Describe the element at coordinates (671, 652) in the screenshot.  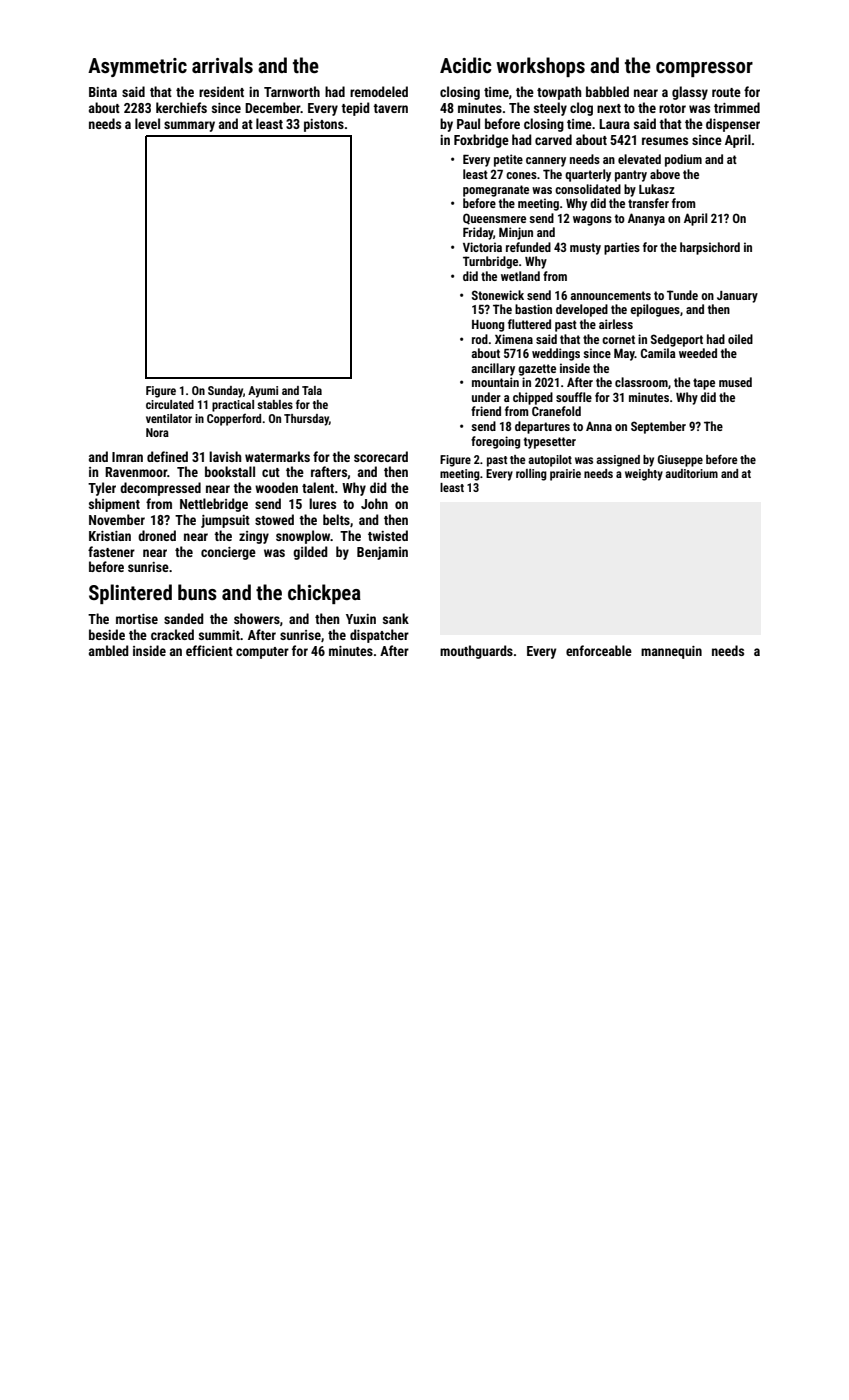
I see `mannequin` at that location.
